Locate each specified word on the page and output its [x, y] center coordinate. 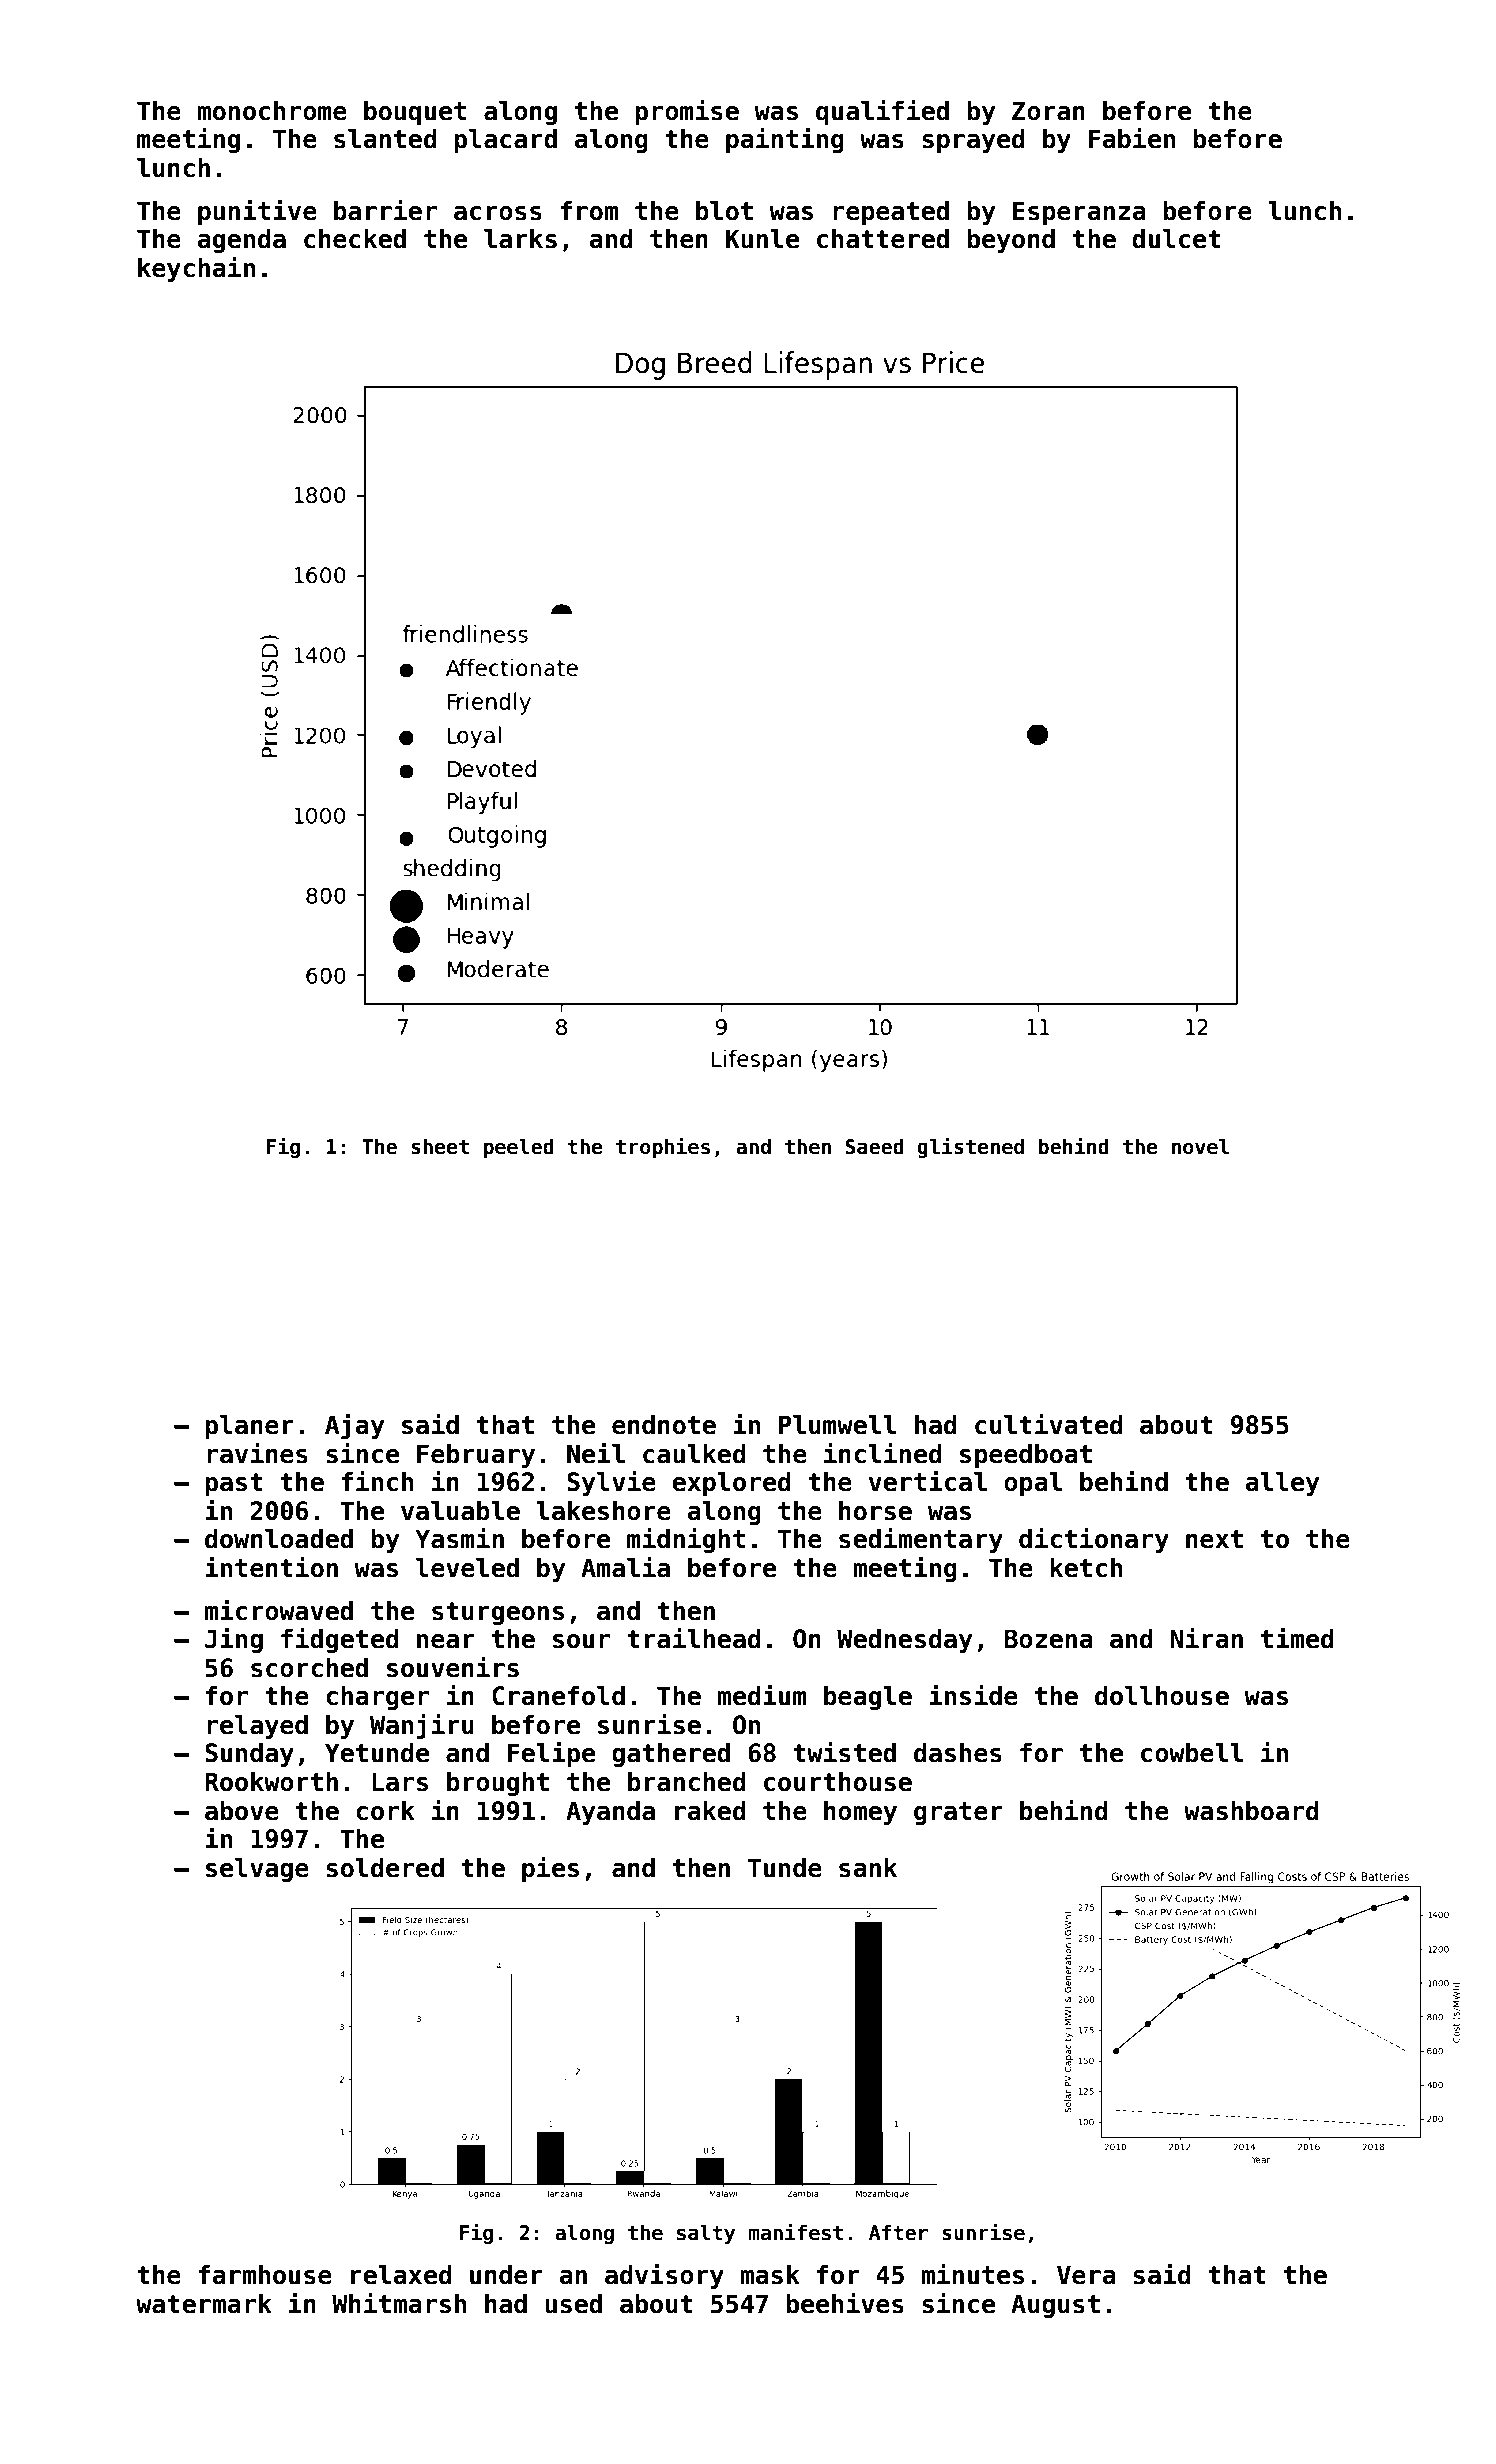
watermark [204, 2304]
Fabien [1132, 138]
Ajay [354, 1426]
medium [762, 1695]
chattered [883, 239]
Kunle [762, 239]
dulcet [1176, 239]
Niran [1206, 1638]
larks [520, 239]
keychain [196, 269]
